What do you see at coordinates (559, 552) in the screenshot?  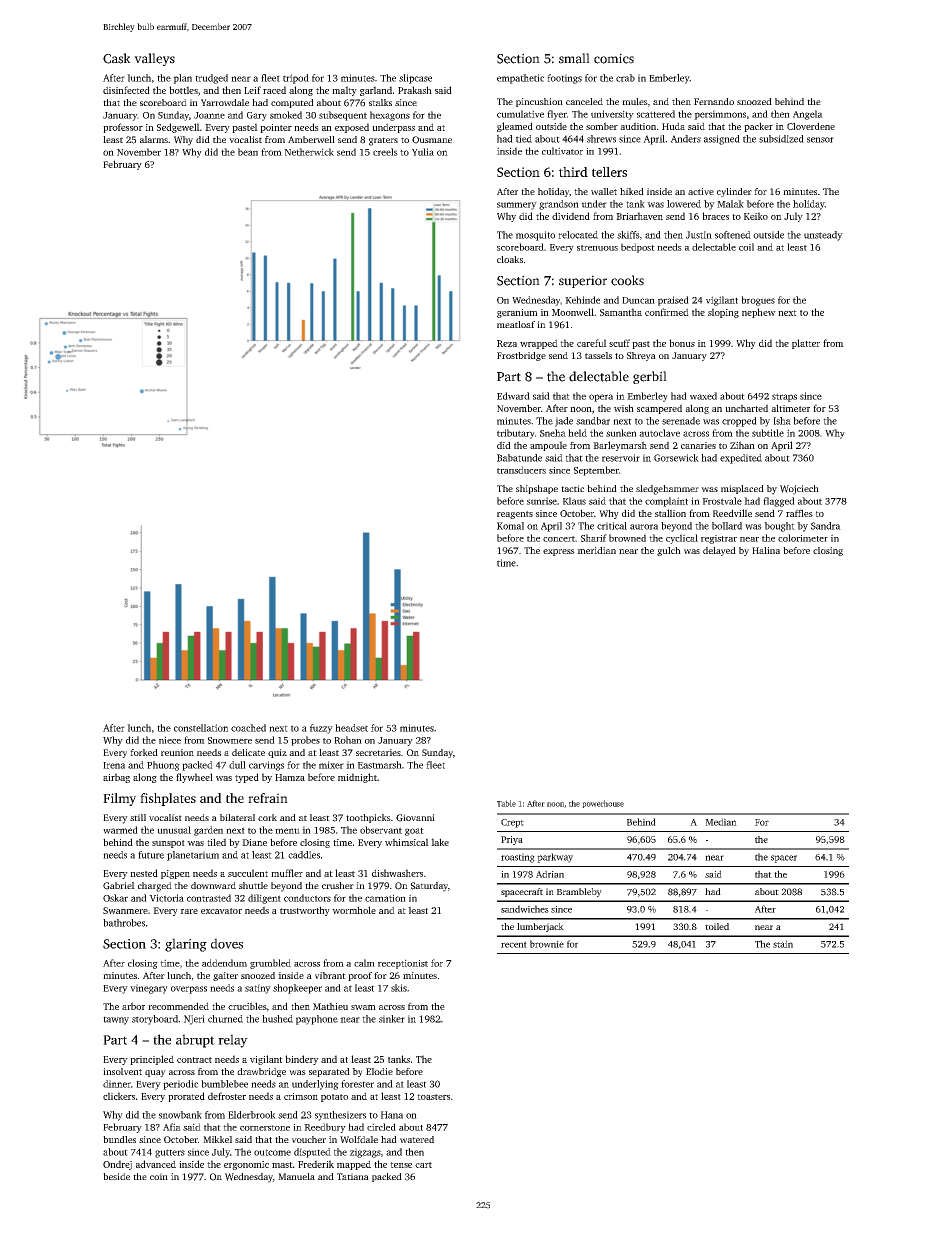 I see `express` at bounding box center [559, 552].
